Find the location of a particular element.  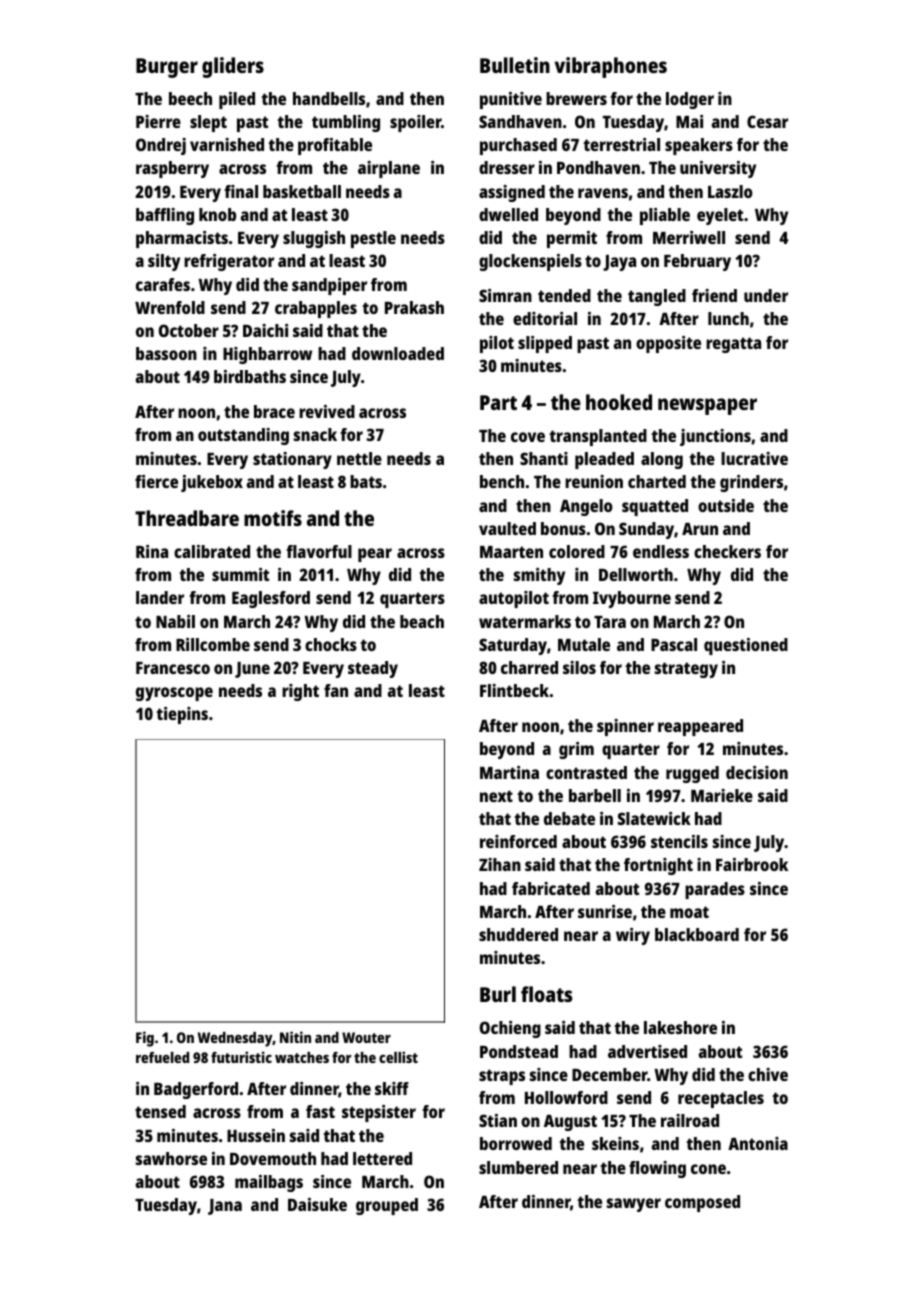

February is located at coordinates (697, 262).
